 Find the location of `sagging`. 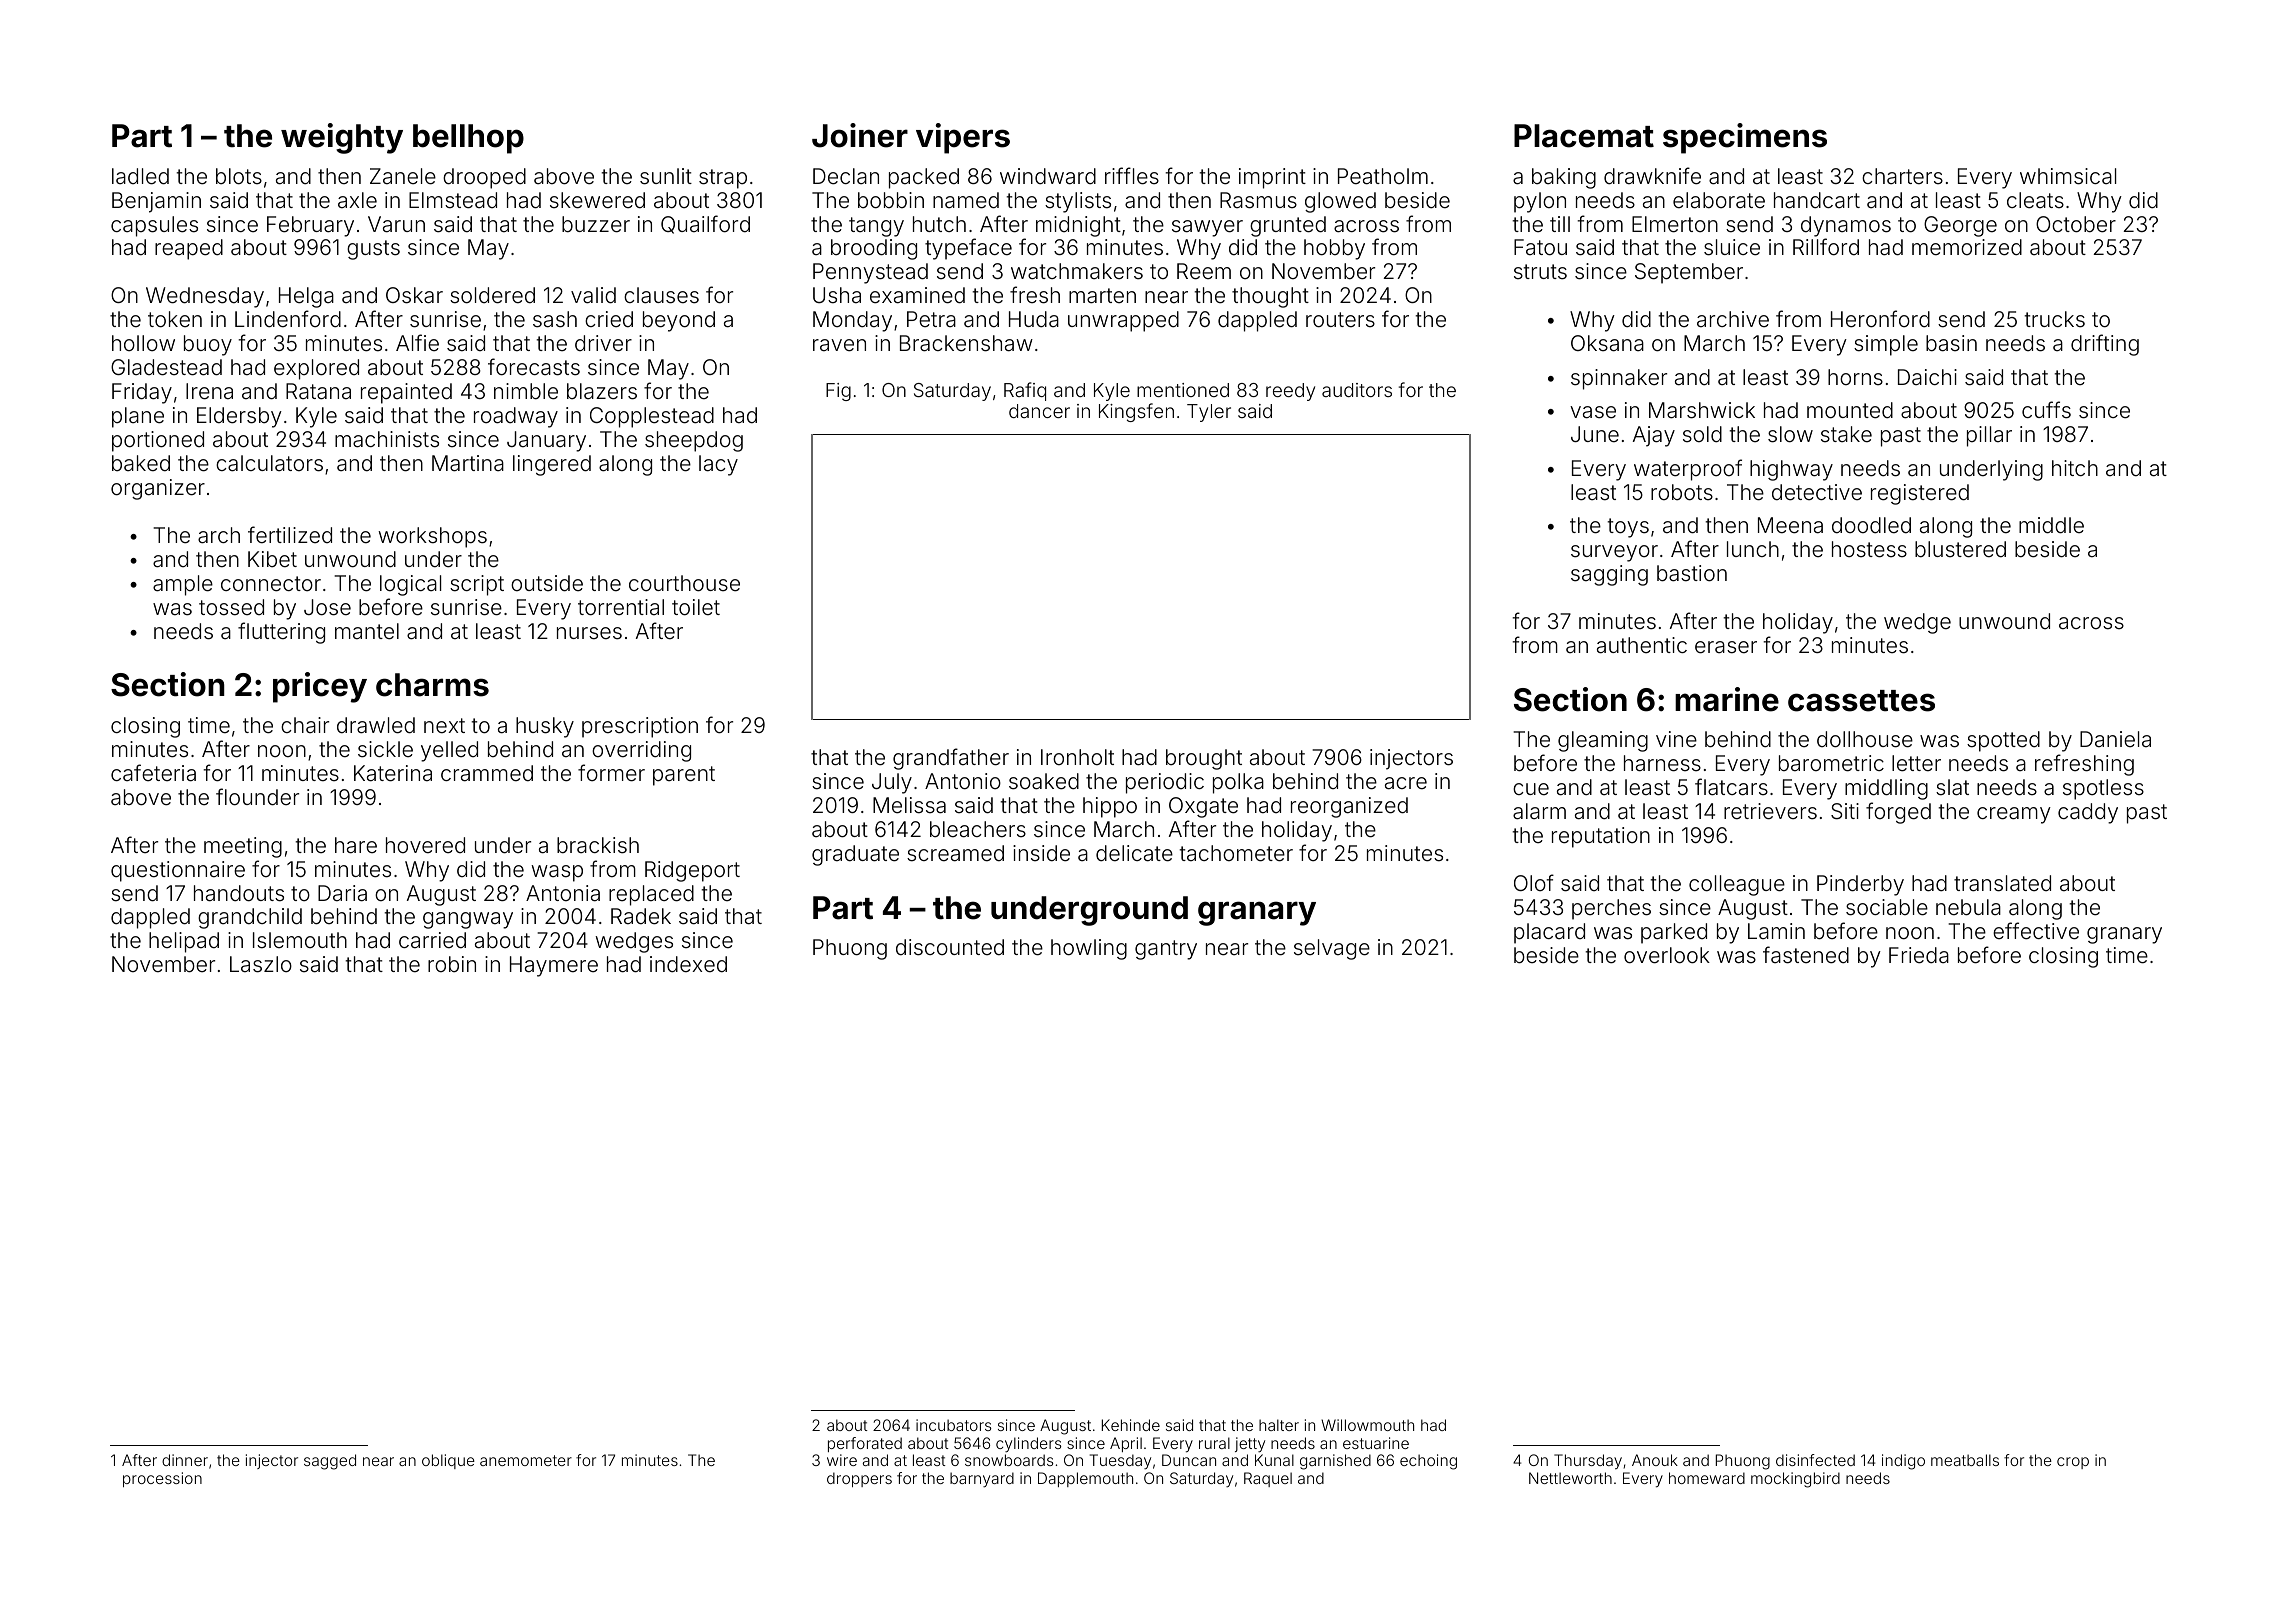

sagging is located at coordinates (1609, 575).
